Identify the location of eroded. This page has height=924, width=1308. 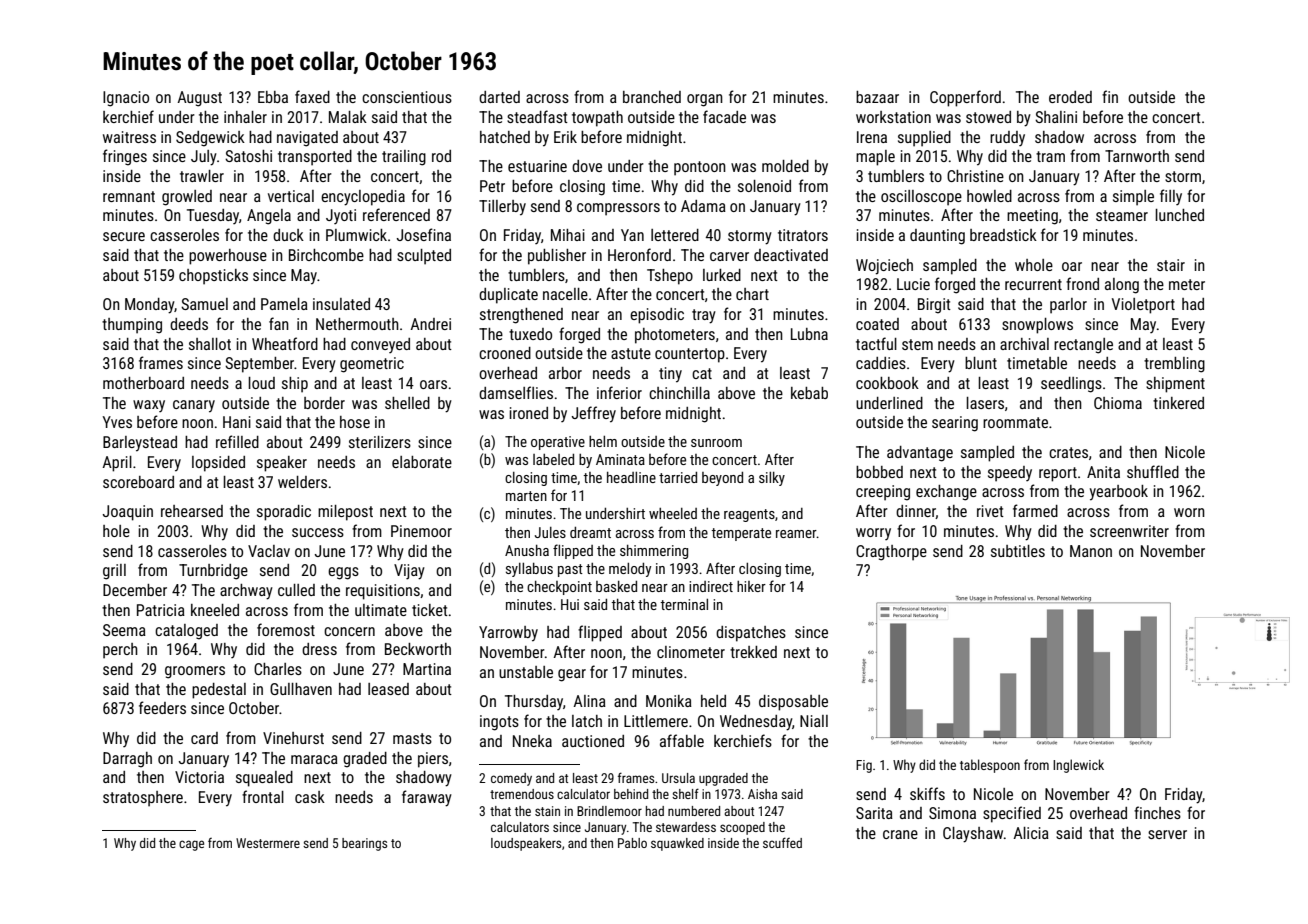
(1070, 97).
